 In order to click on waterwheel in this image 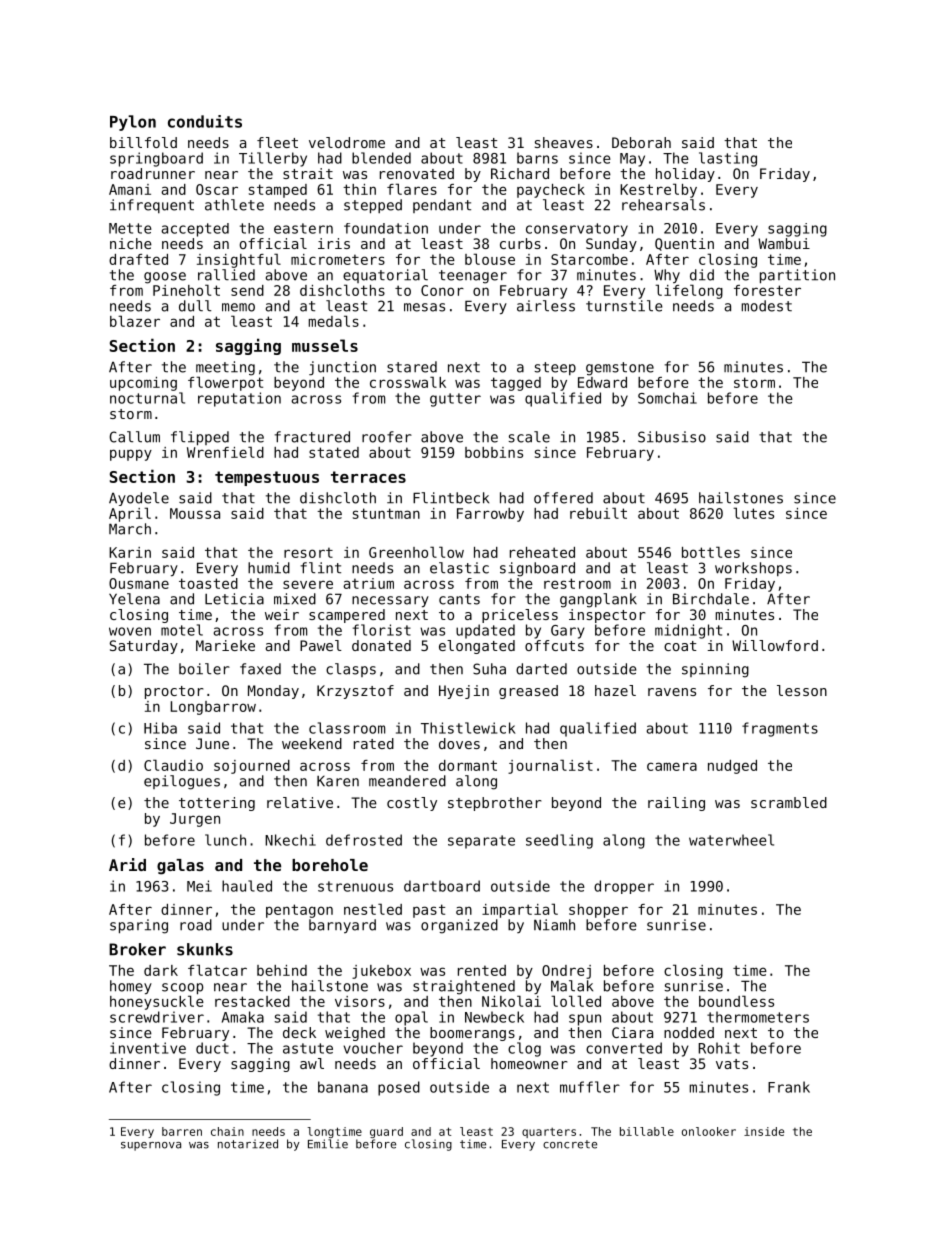, I will do `click(731, 840)`.
